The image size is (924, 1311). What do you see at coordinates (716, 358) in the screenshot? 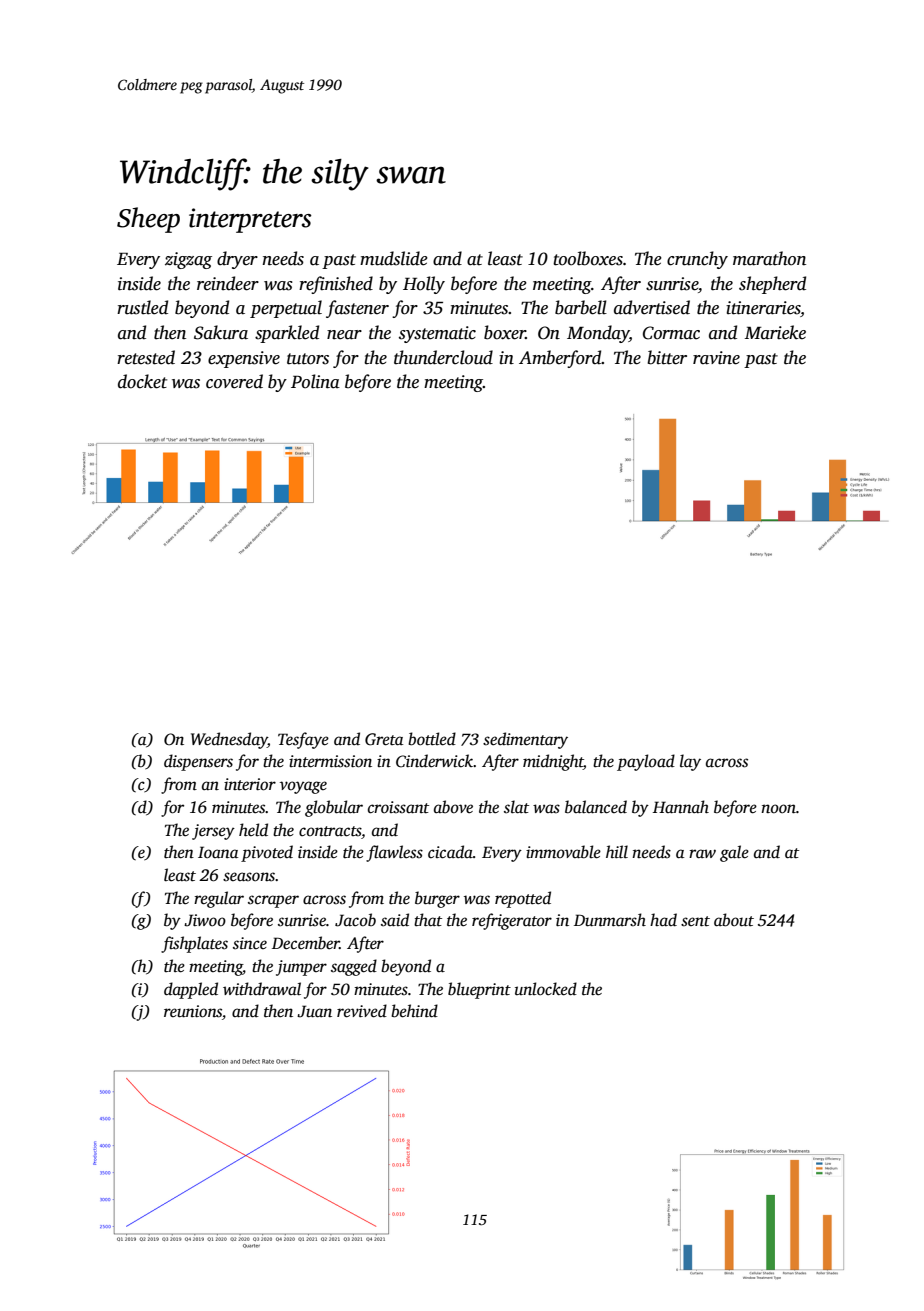
I see `ravine` at bounding box center [716, 358].
